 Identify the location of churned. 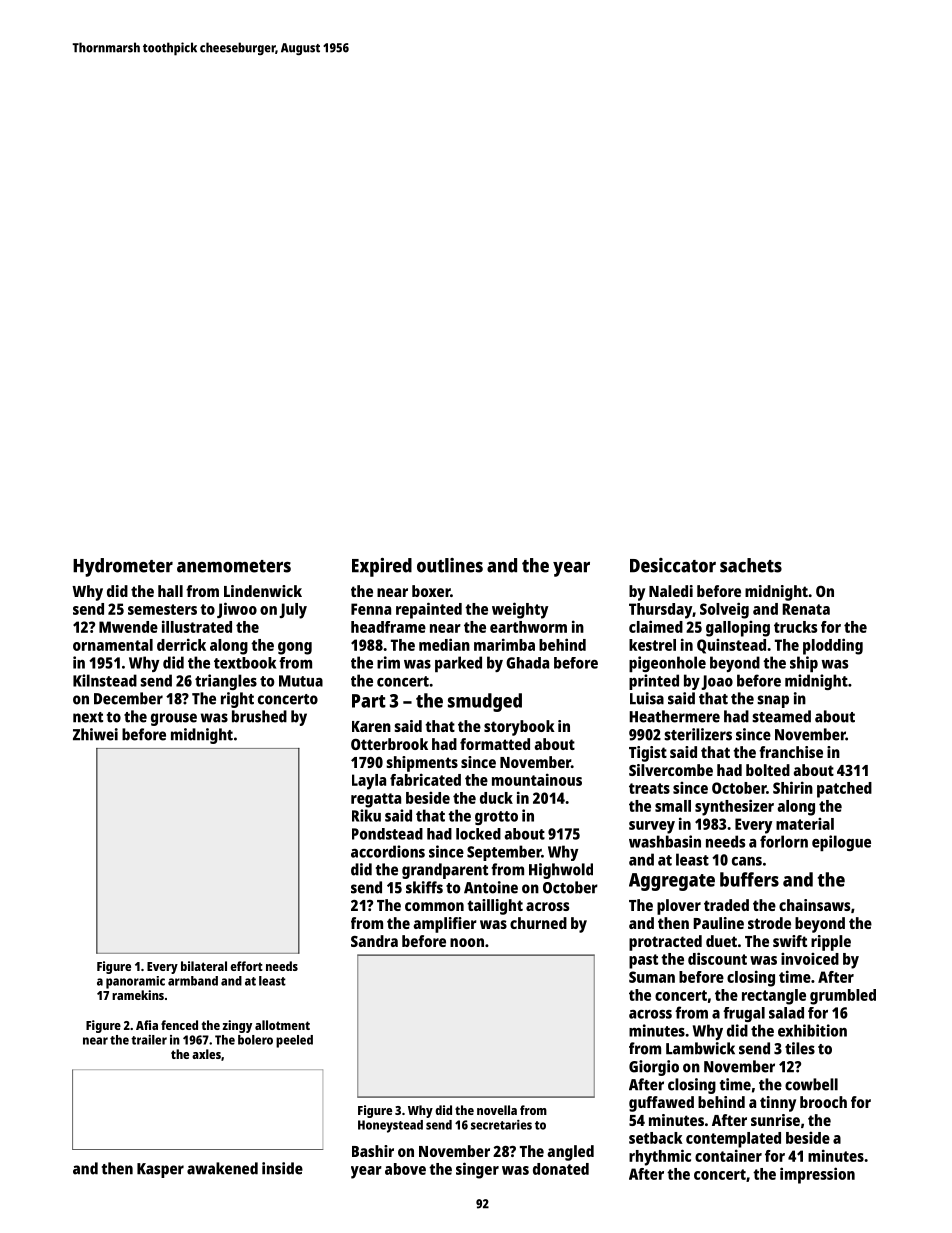
(538, 923).
